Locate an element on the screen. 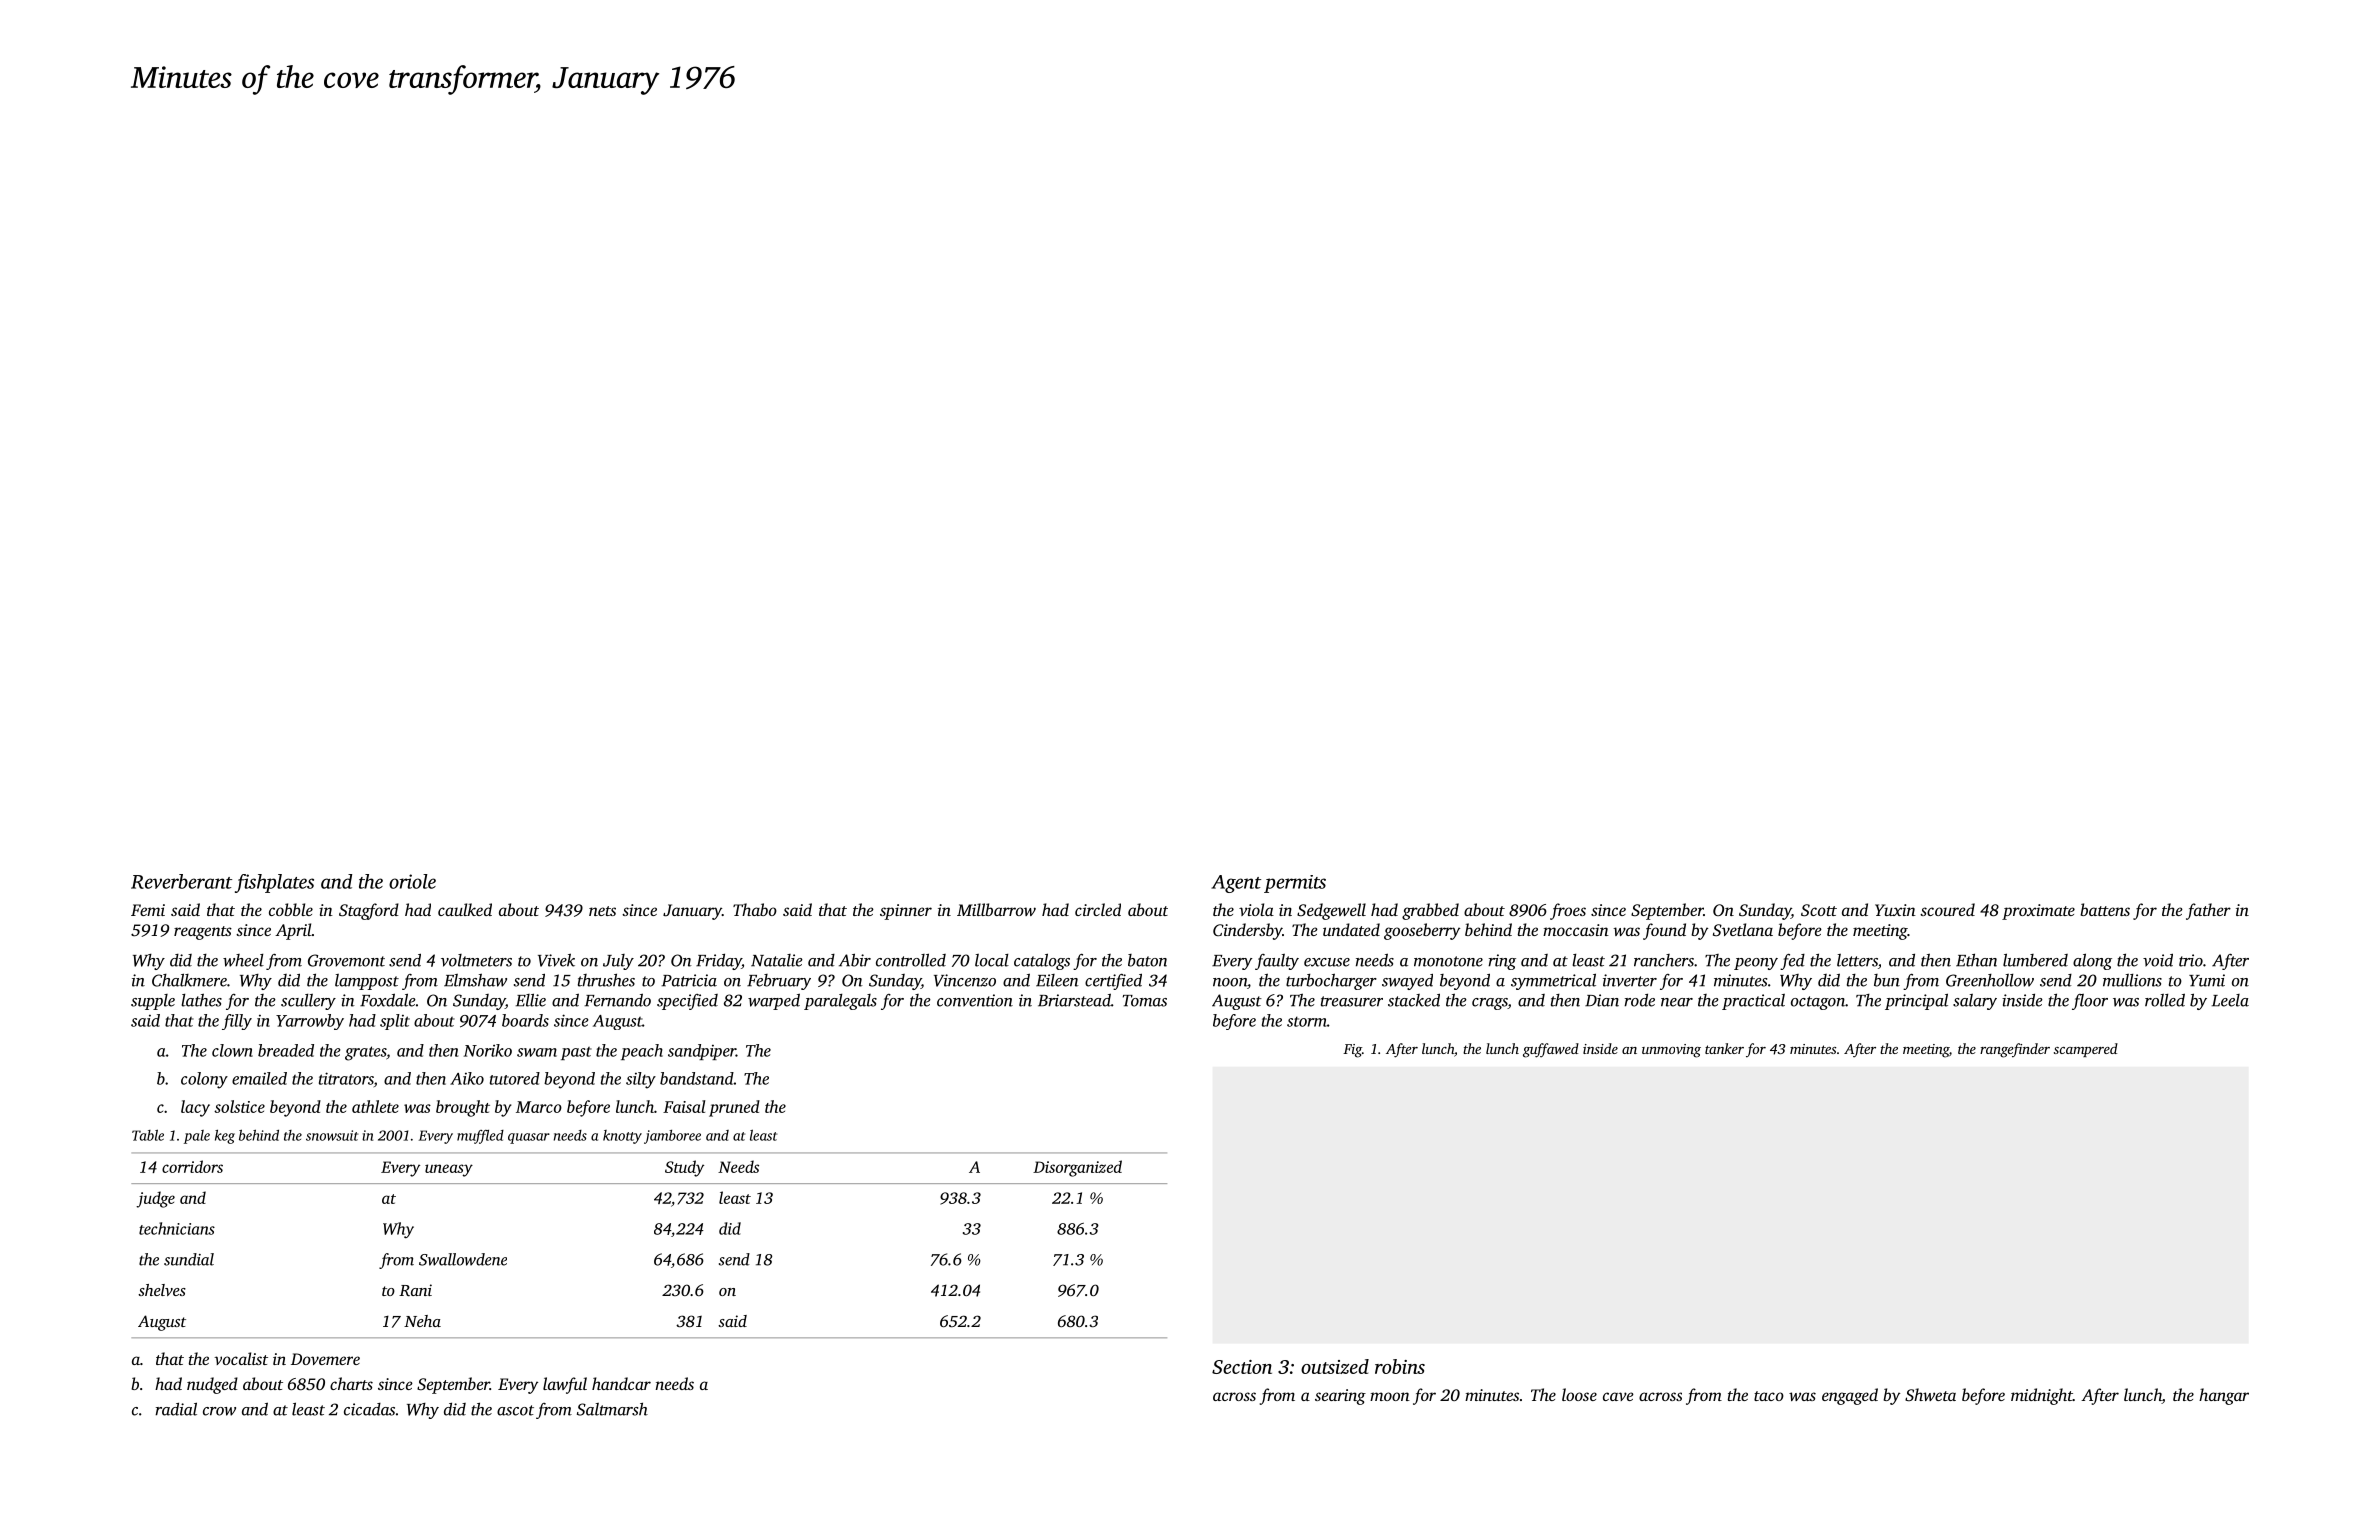 The width and height of the screenshot is (2380, 1540). oriole is located at coordinates (412, 881).
